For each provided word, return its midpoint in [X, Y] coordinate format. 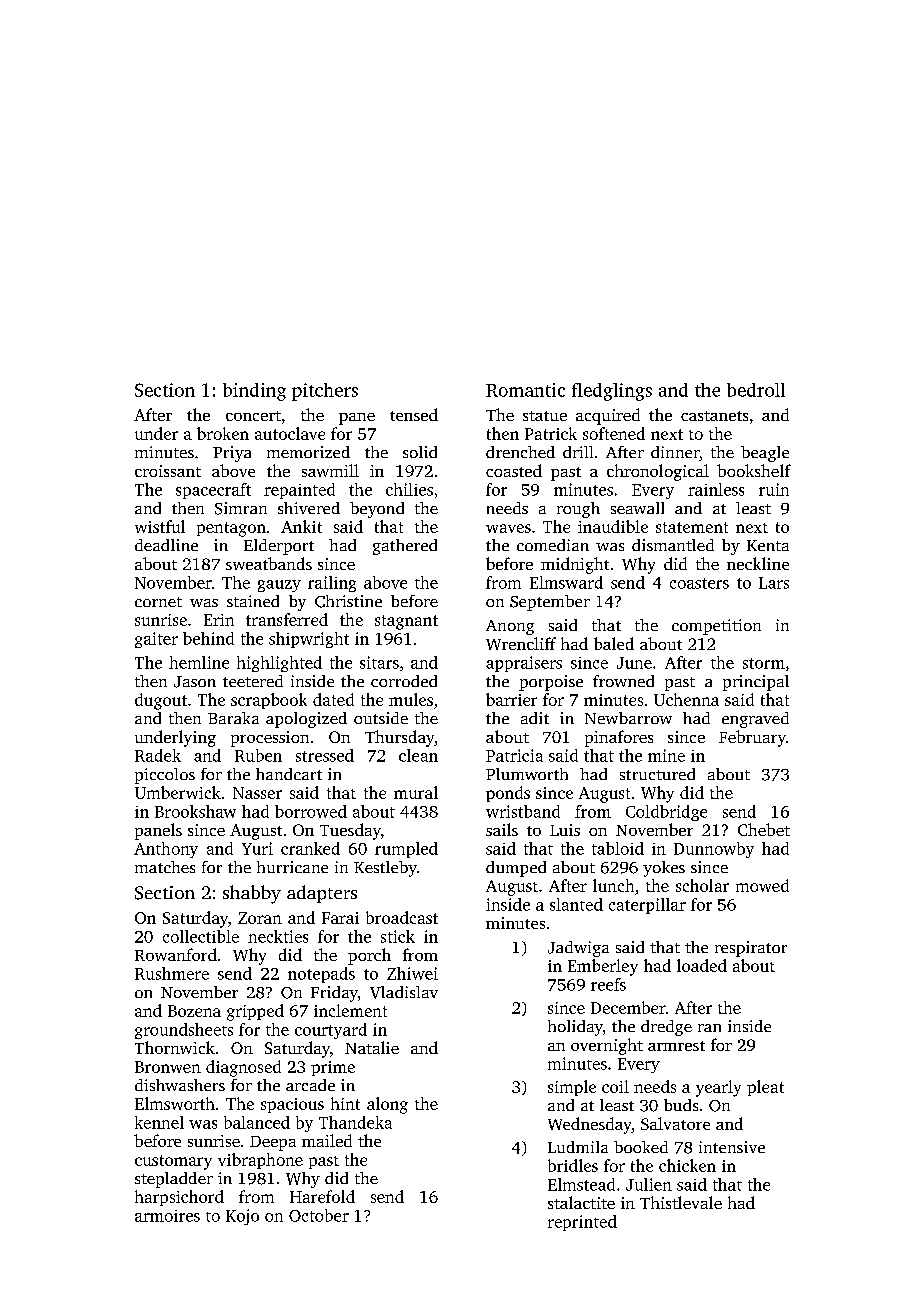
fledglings [612, 392]
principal [756, 683]
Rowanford [176, 954]
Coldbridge [666, 813]
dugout [161, 701]
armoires [167, 1216]
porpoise [551, 683]
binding [254, 392]
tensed [414, 414]
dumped [516, 869]
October [319, 1215]
